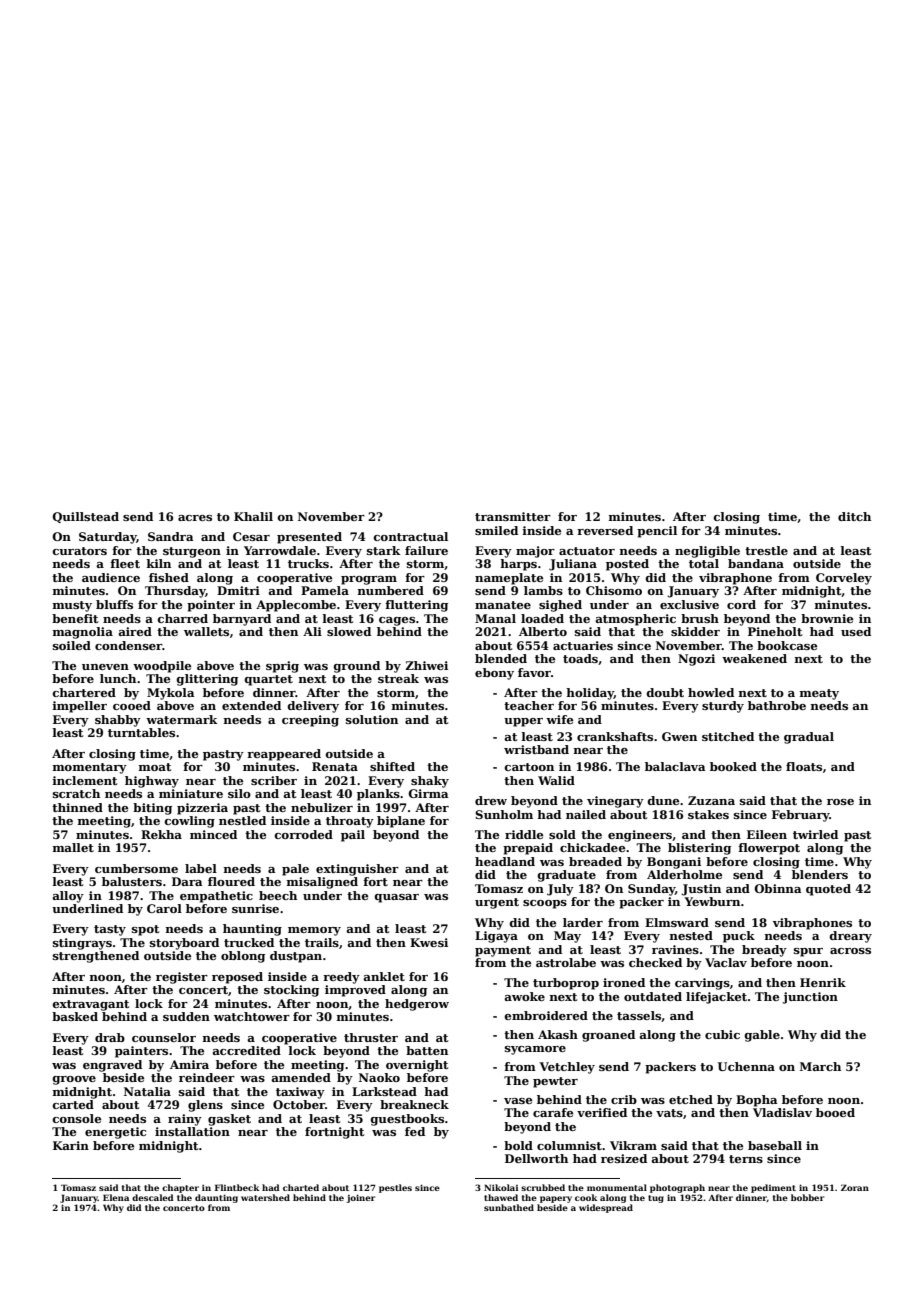 This document has height=1308, width=924. Describe the element at coordinates (503, 605) in the document. I see `manatee` at that location.
